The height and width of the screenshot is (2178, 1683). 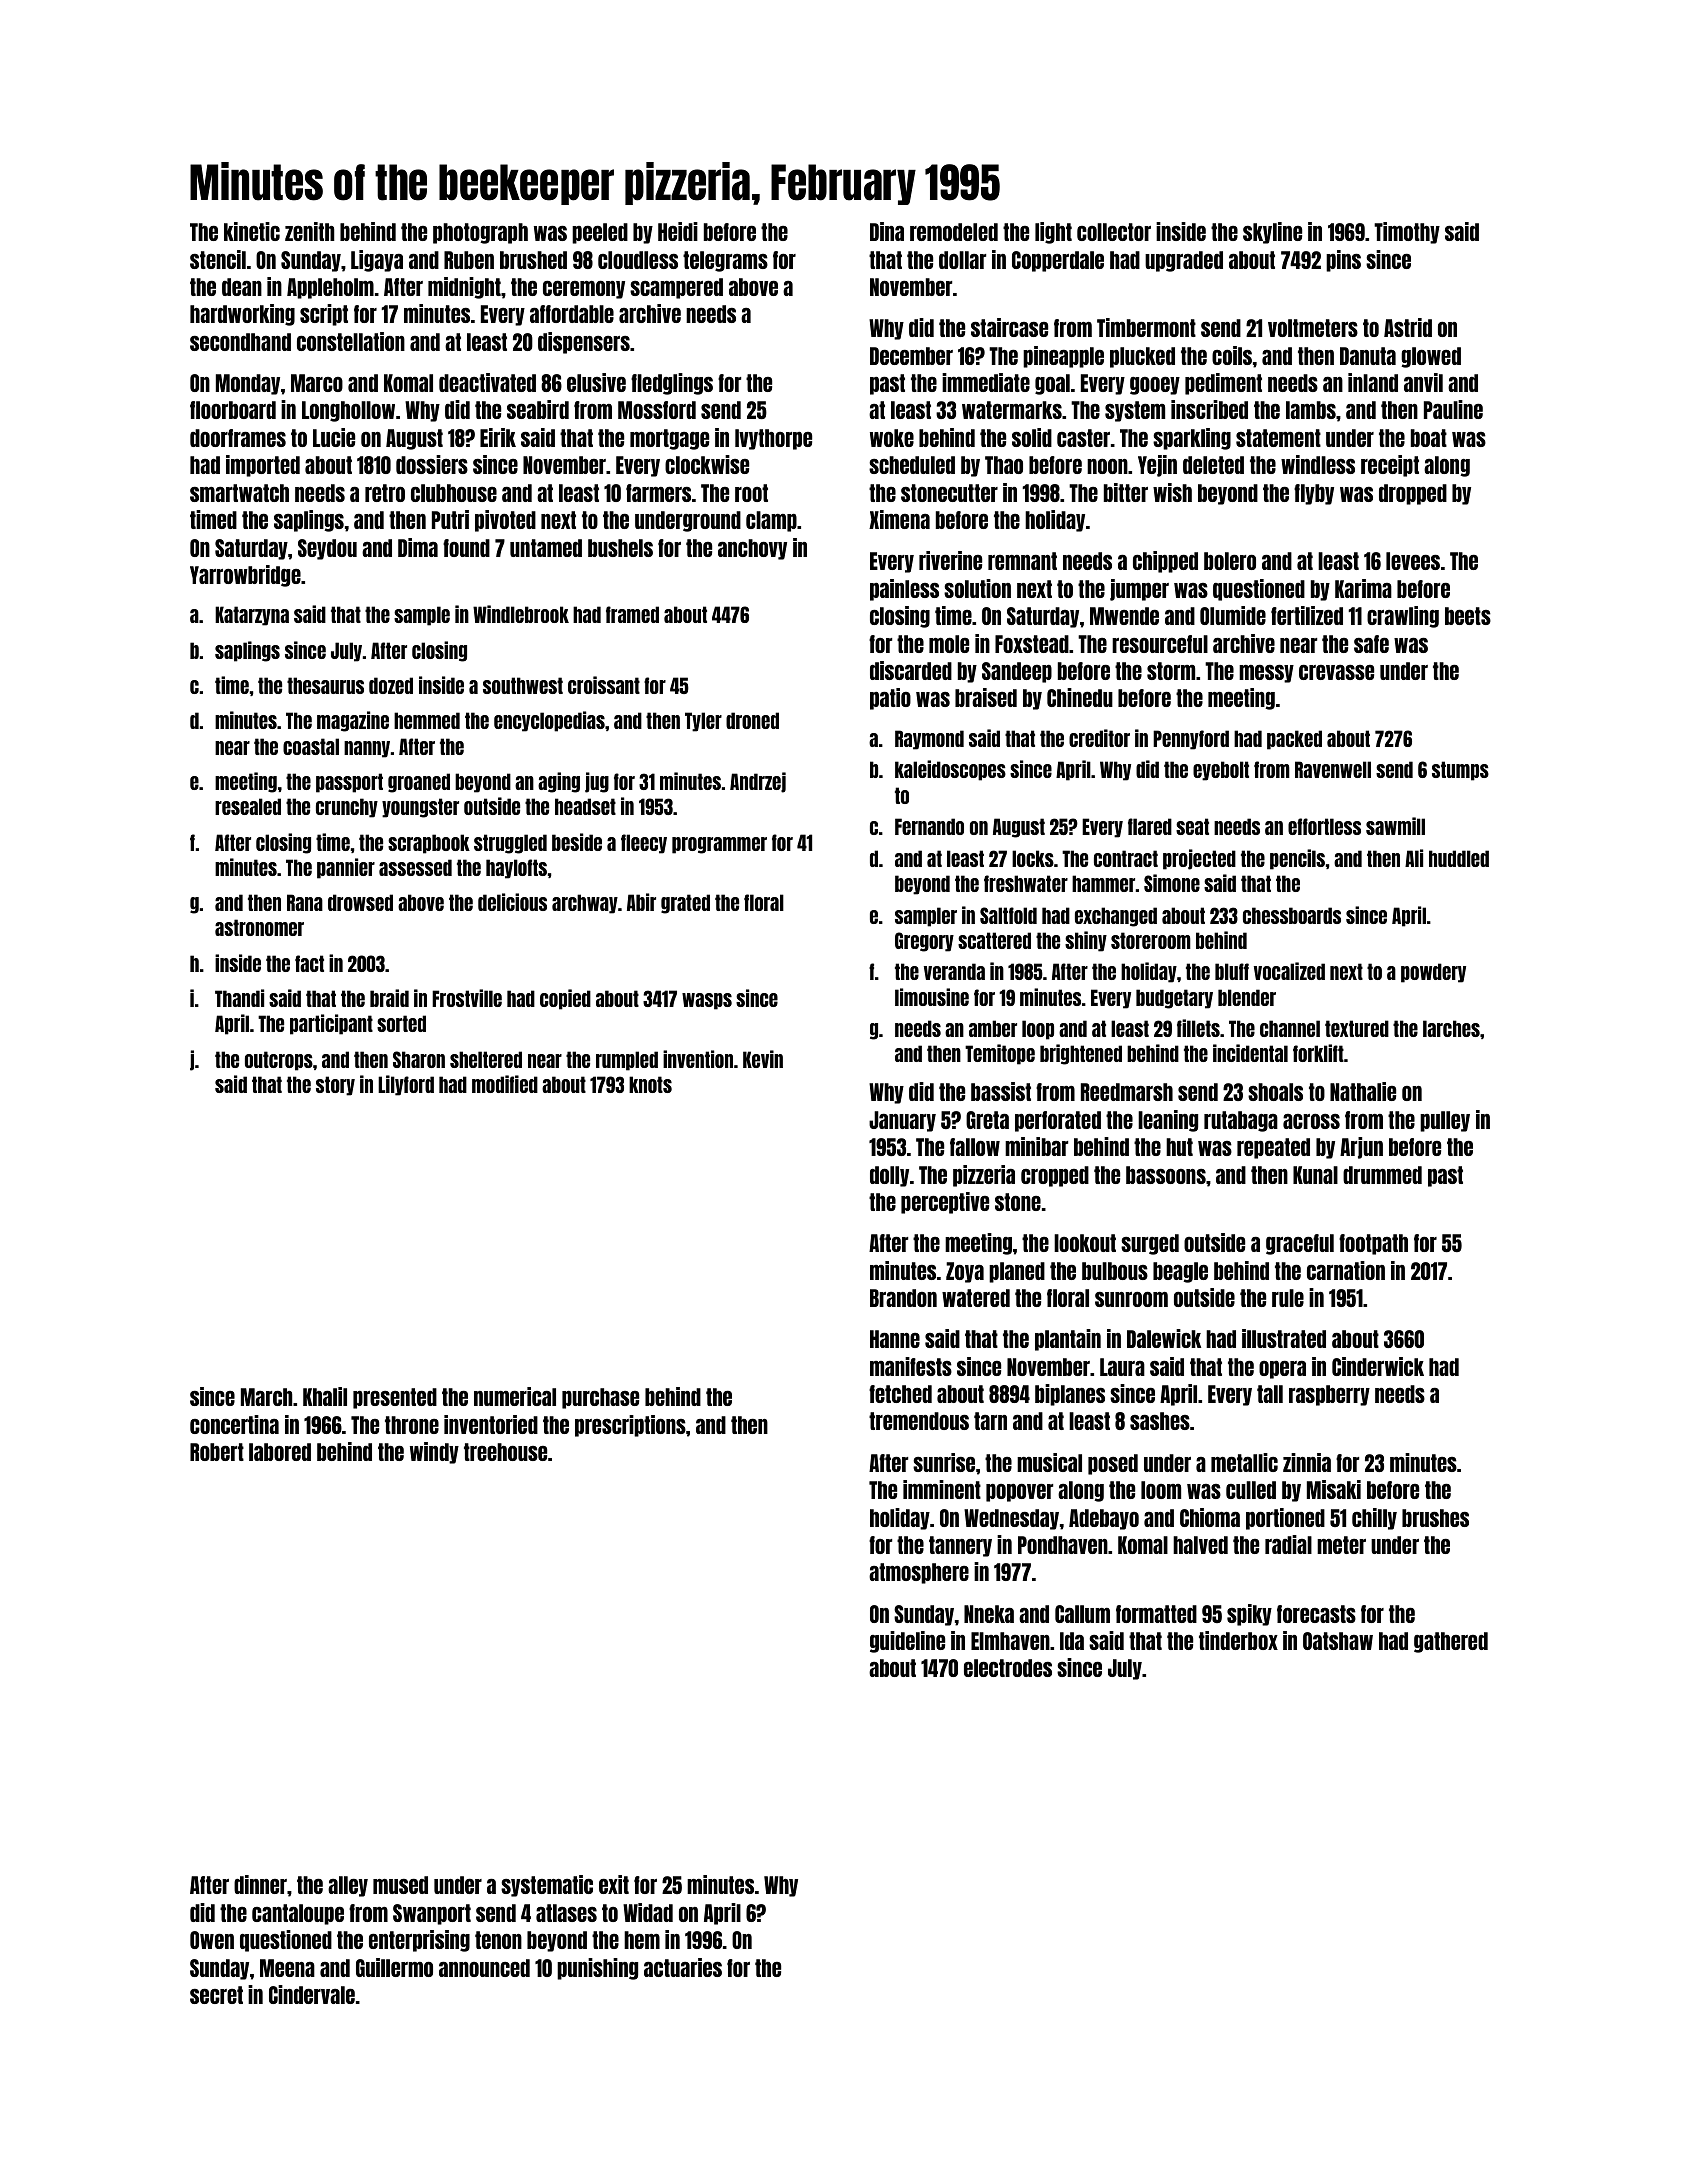 What do you see at coordinates (932, 997) in the screenshot?
I see `limousine` at bounding box center [932, 997].
